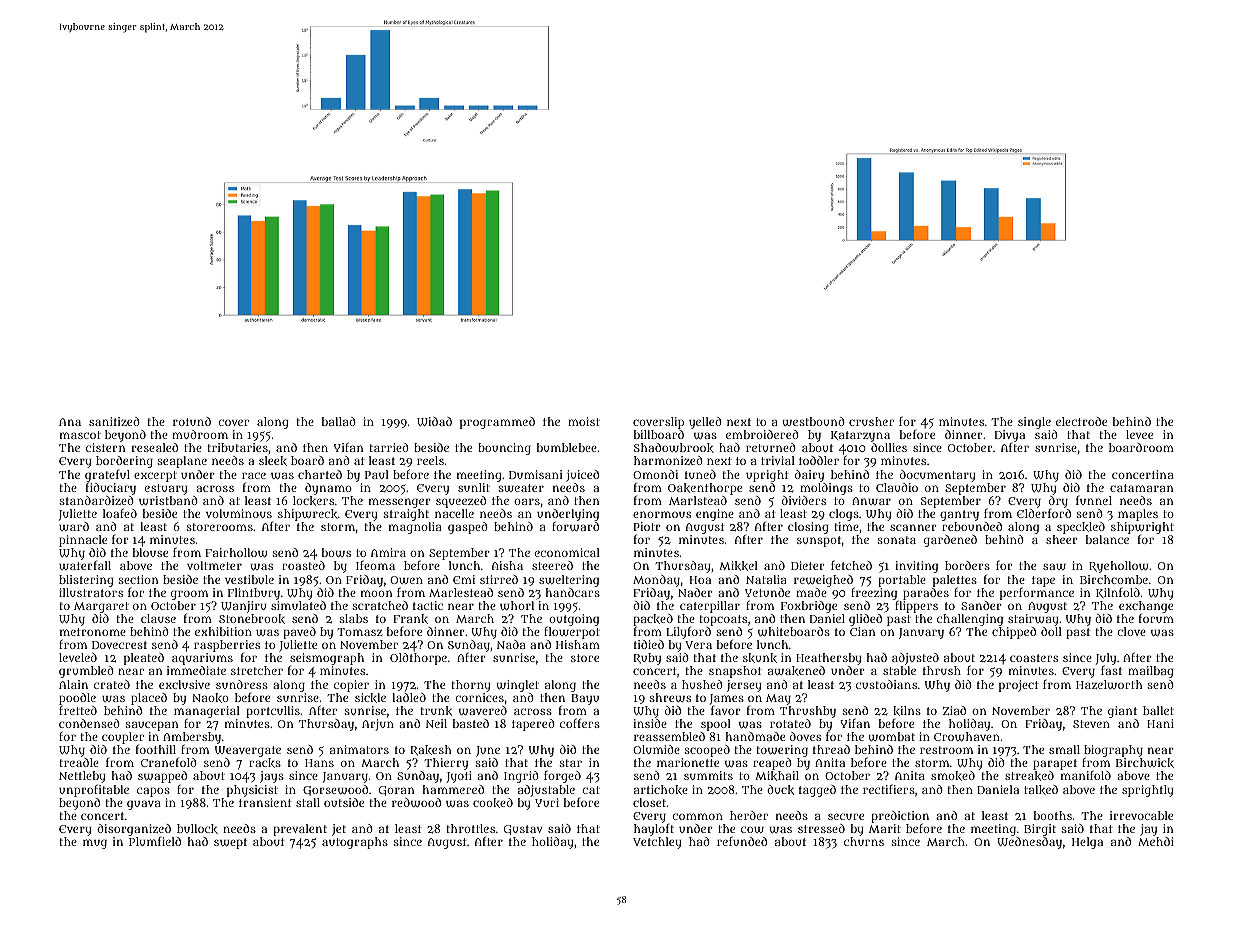 The width and height of the screenshot is (1233, 952). I want to click on reels, so click(430, 460).
